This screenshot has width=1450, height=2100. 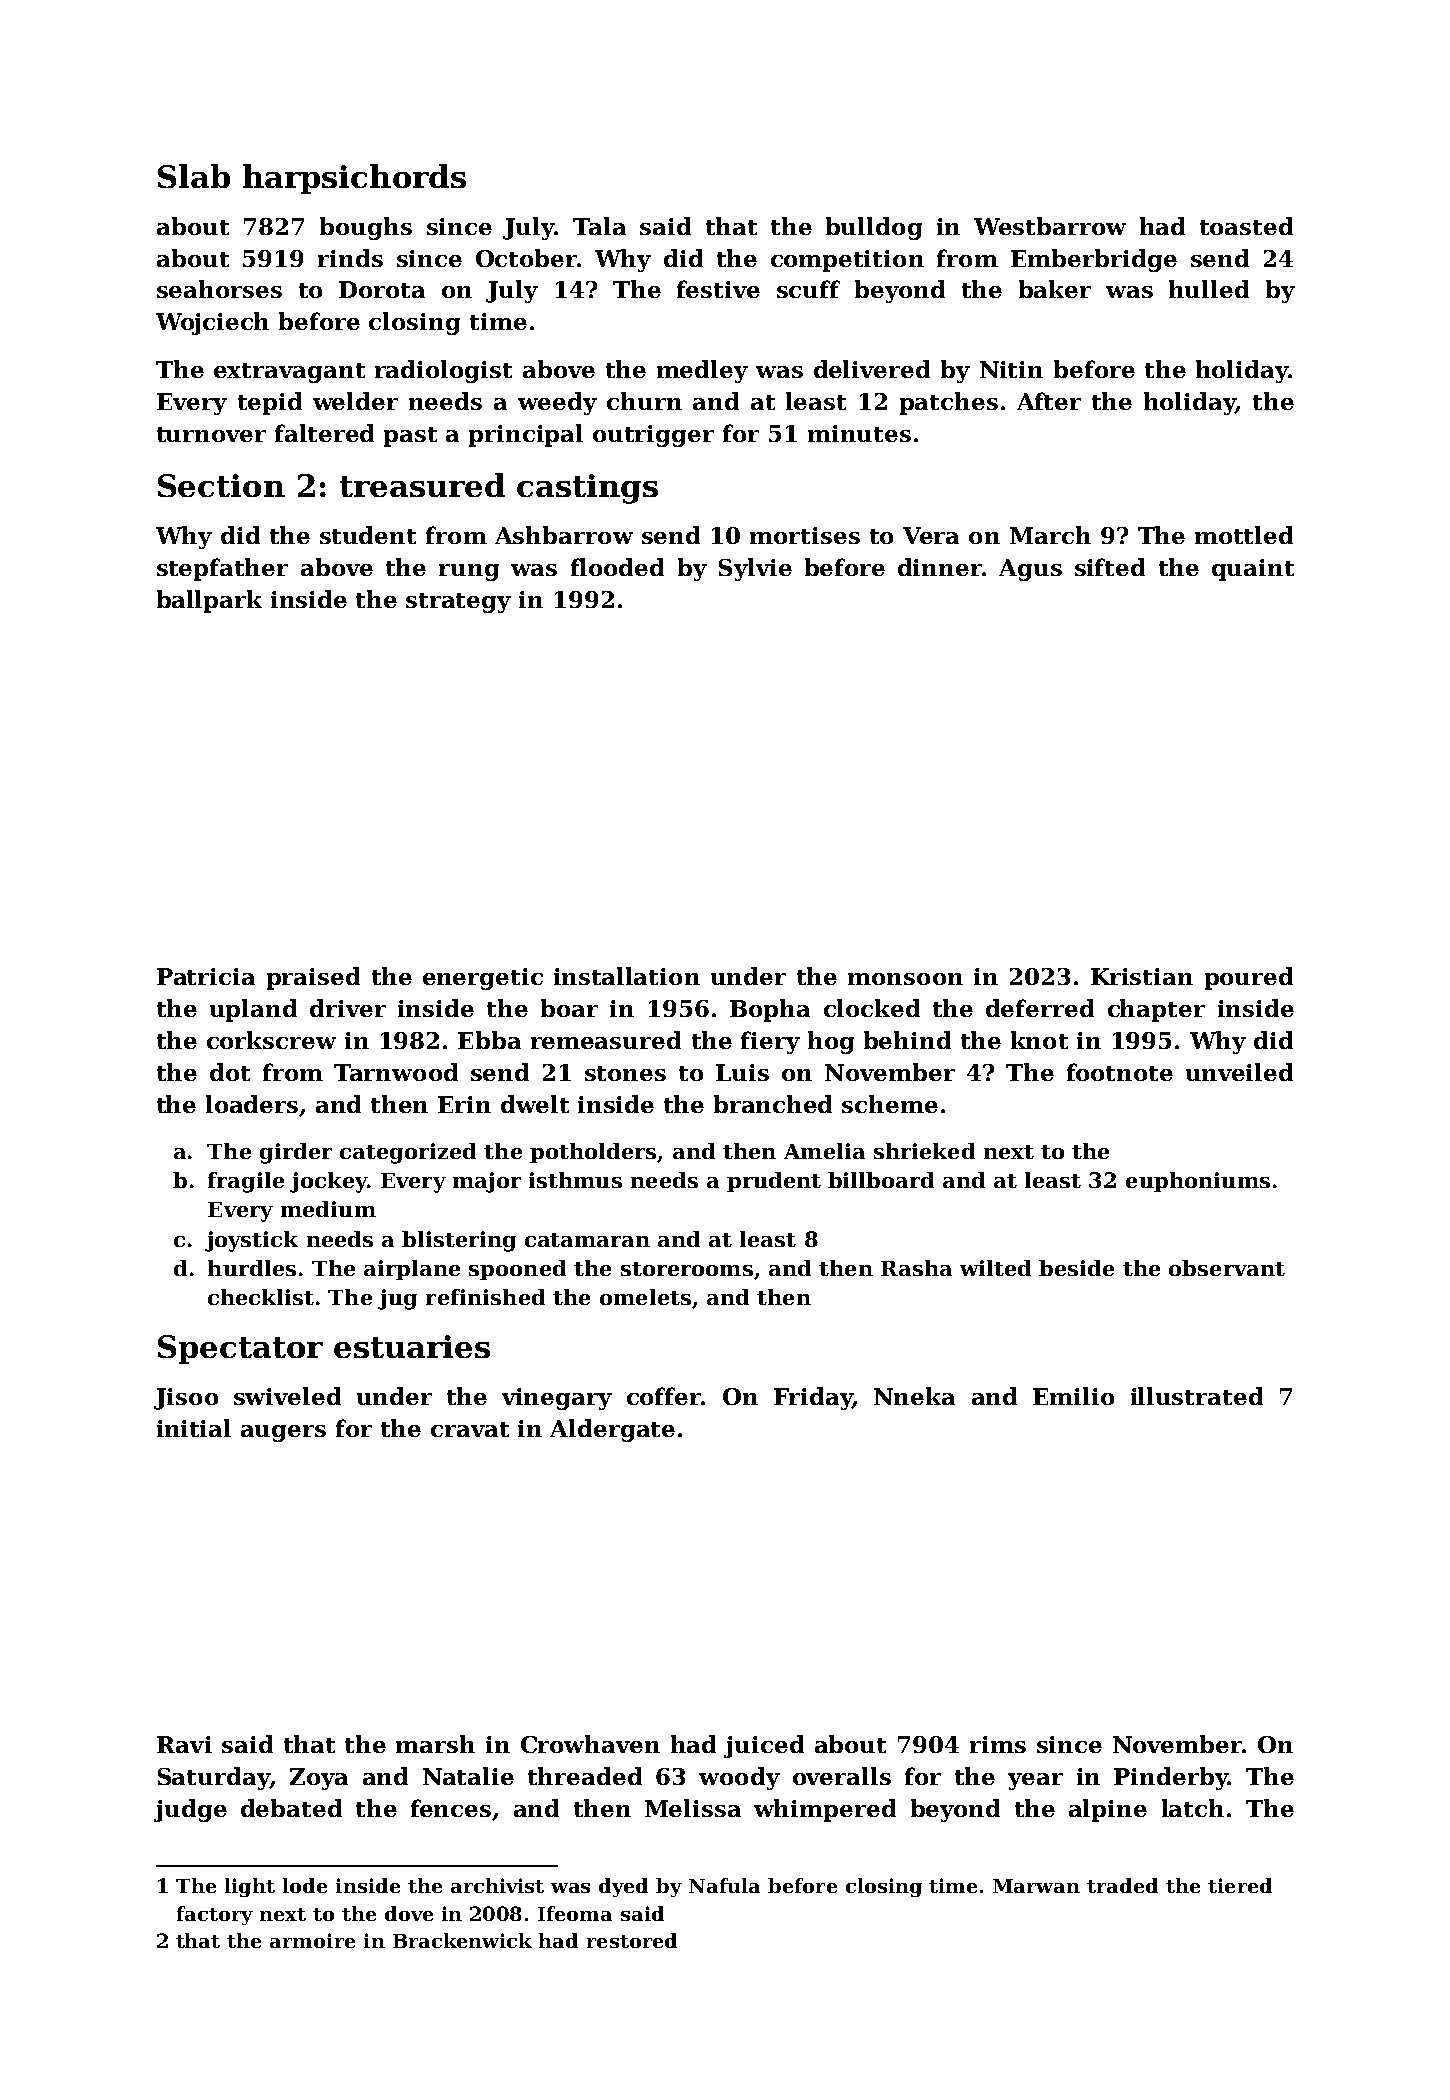 I want to click on fragile, so click(x=246, y=1182).
